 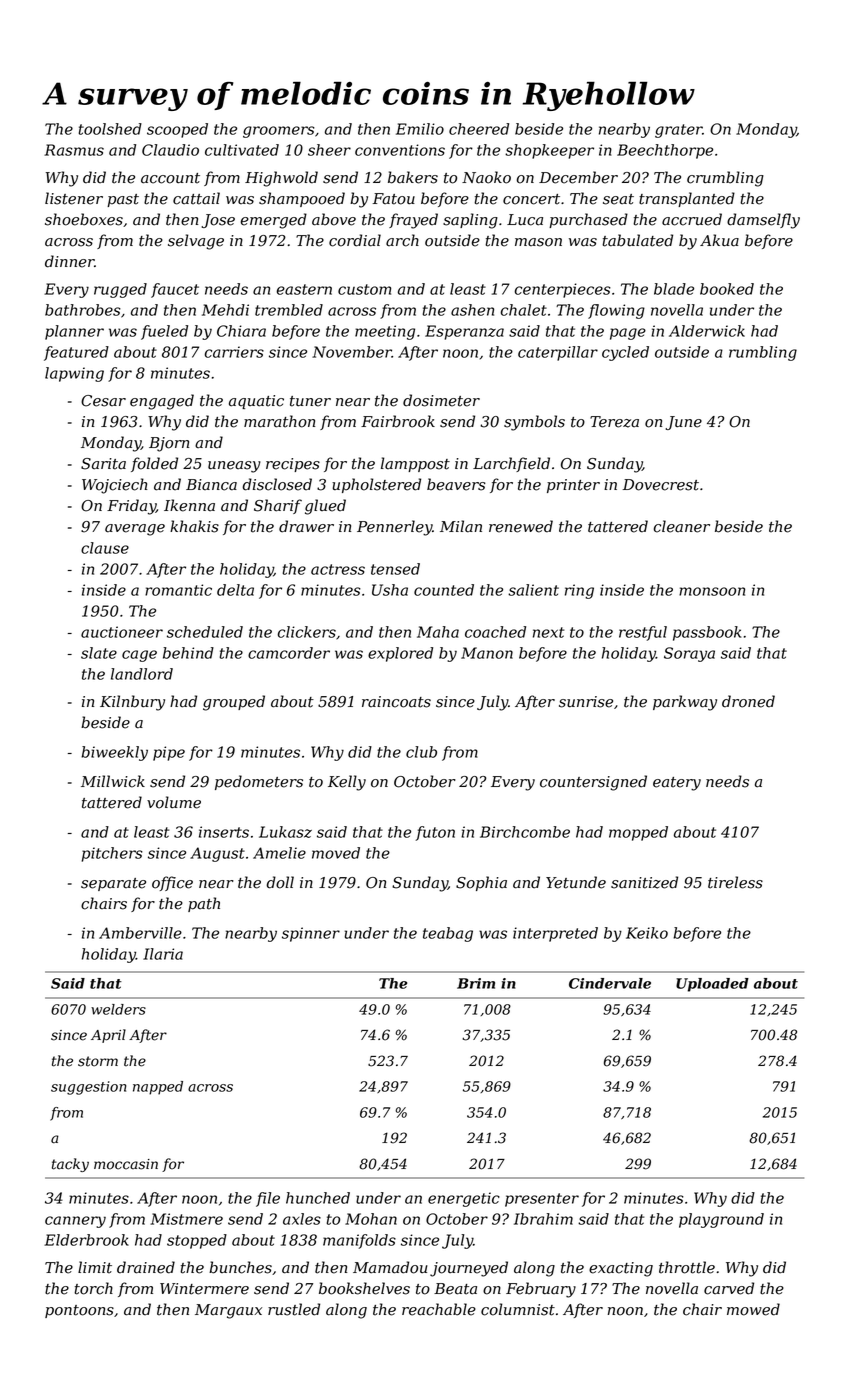 I want to click on office, so click(x=172, y=883).
